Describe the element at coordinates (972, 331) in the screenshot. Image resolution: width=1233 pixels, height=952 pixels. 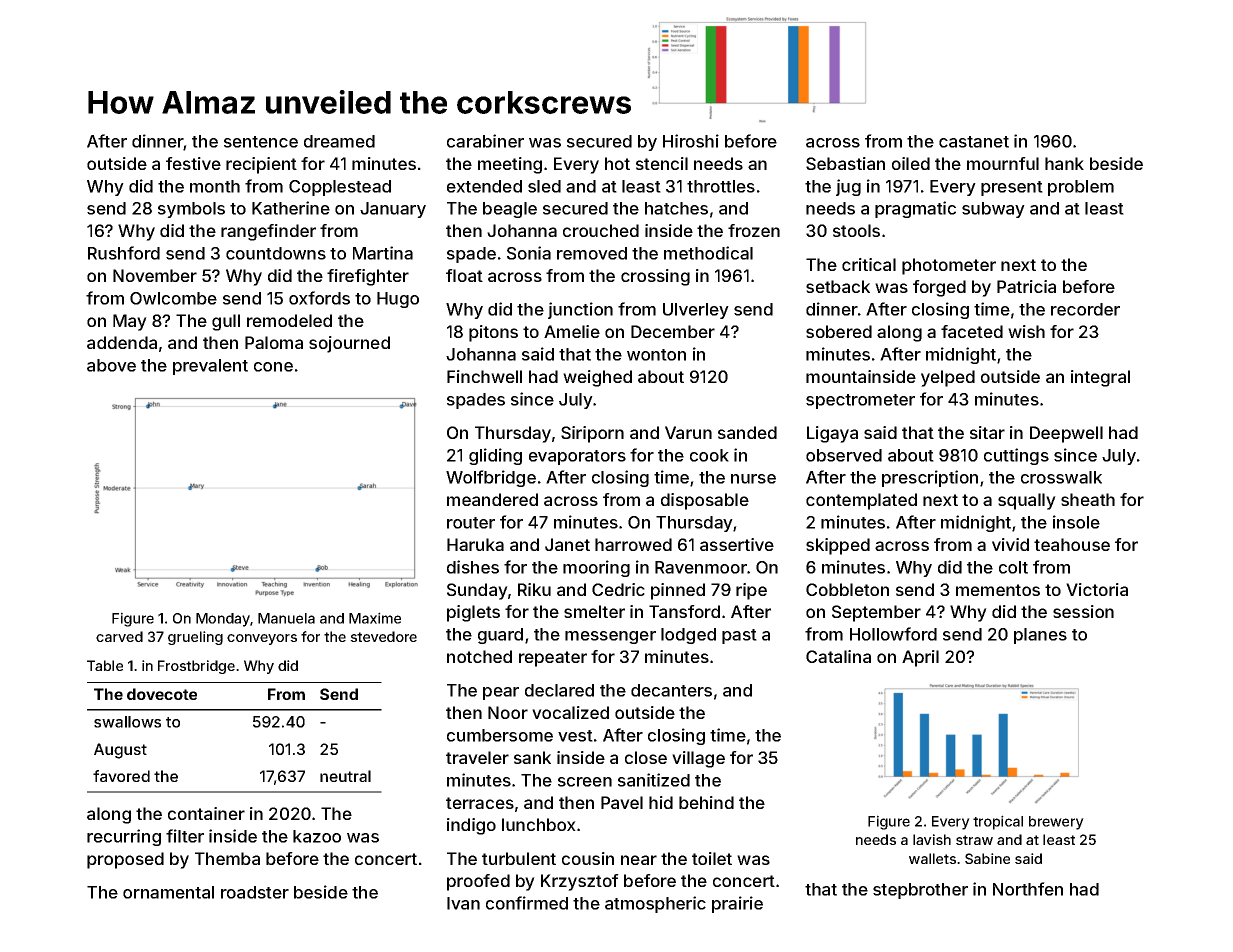
I see `faceted` at that location.
